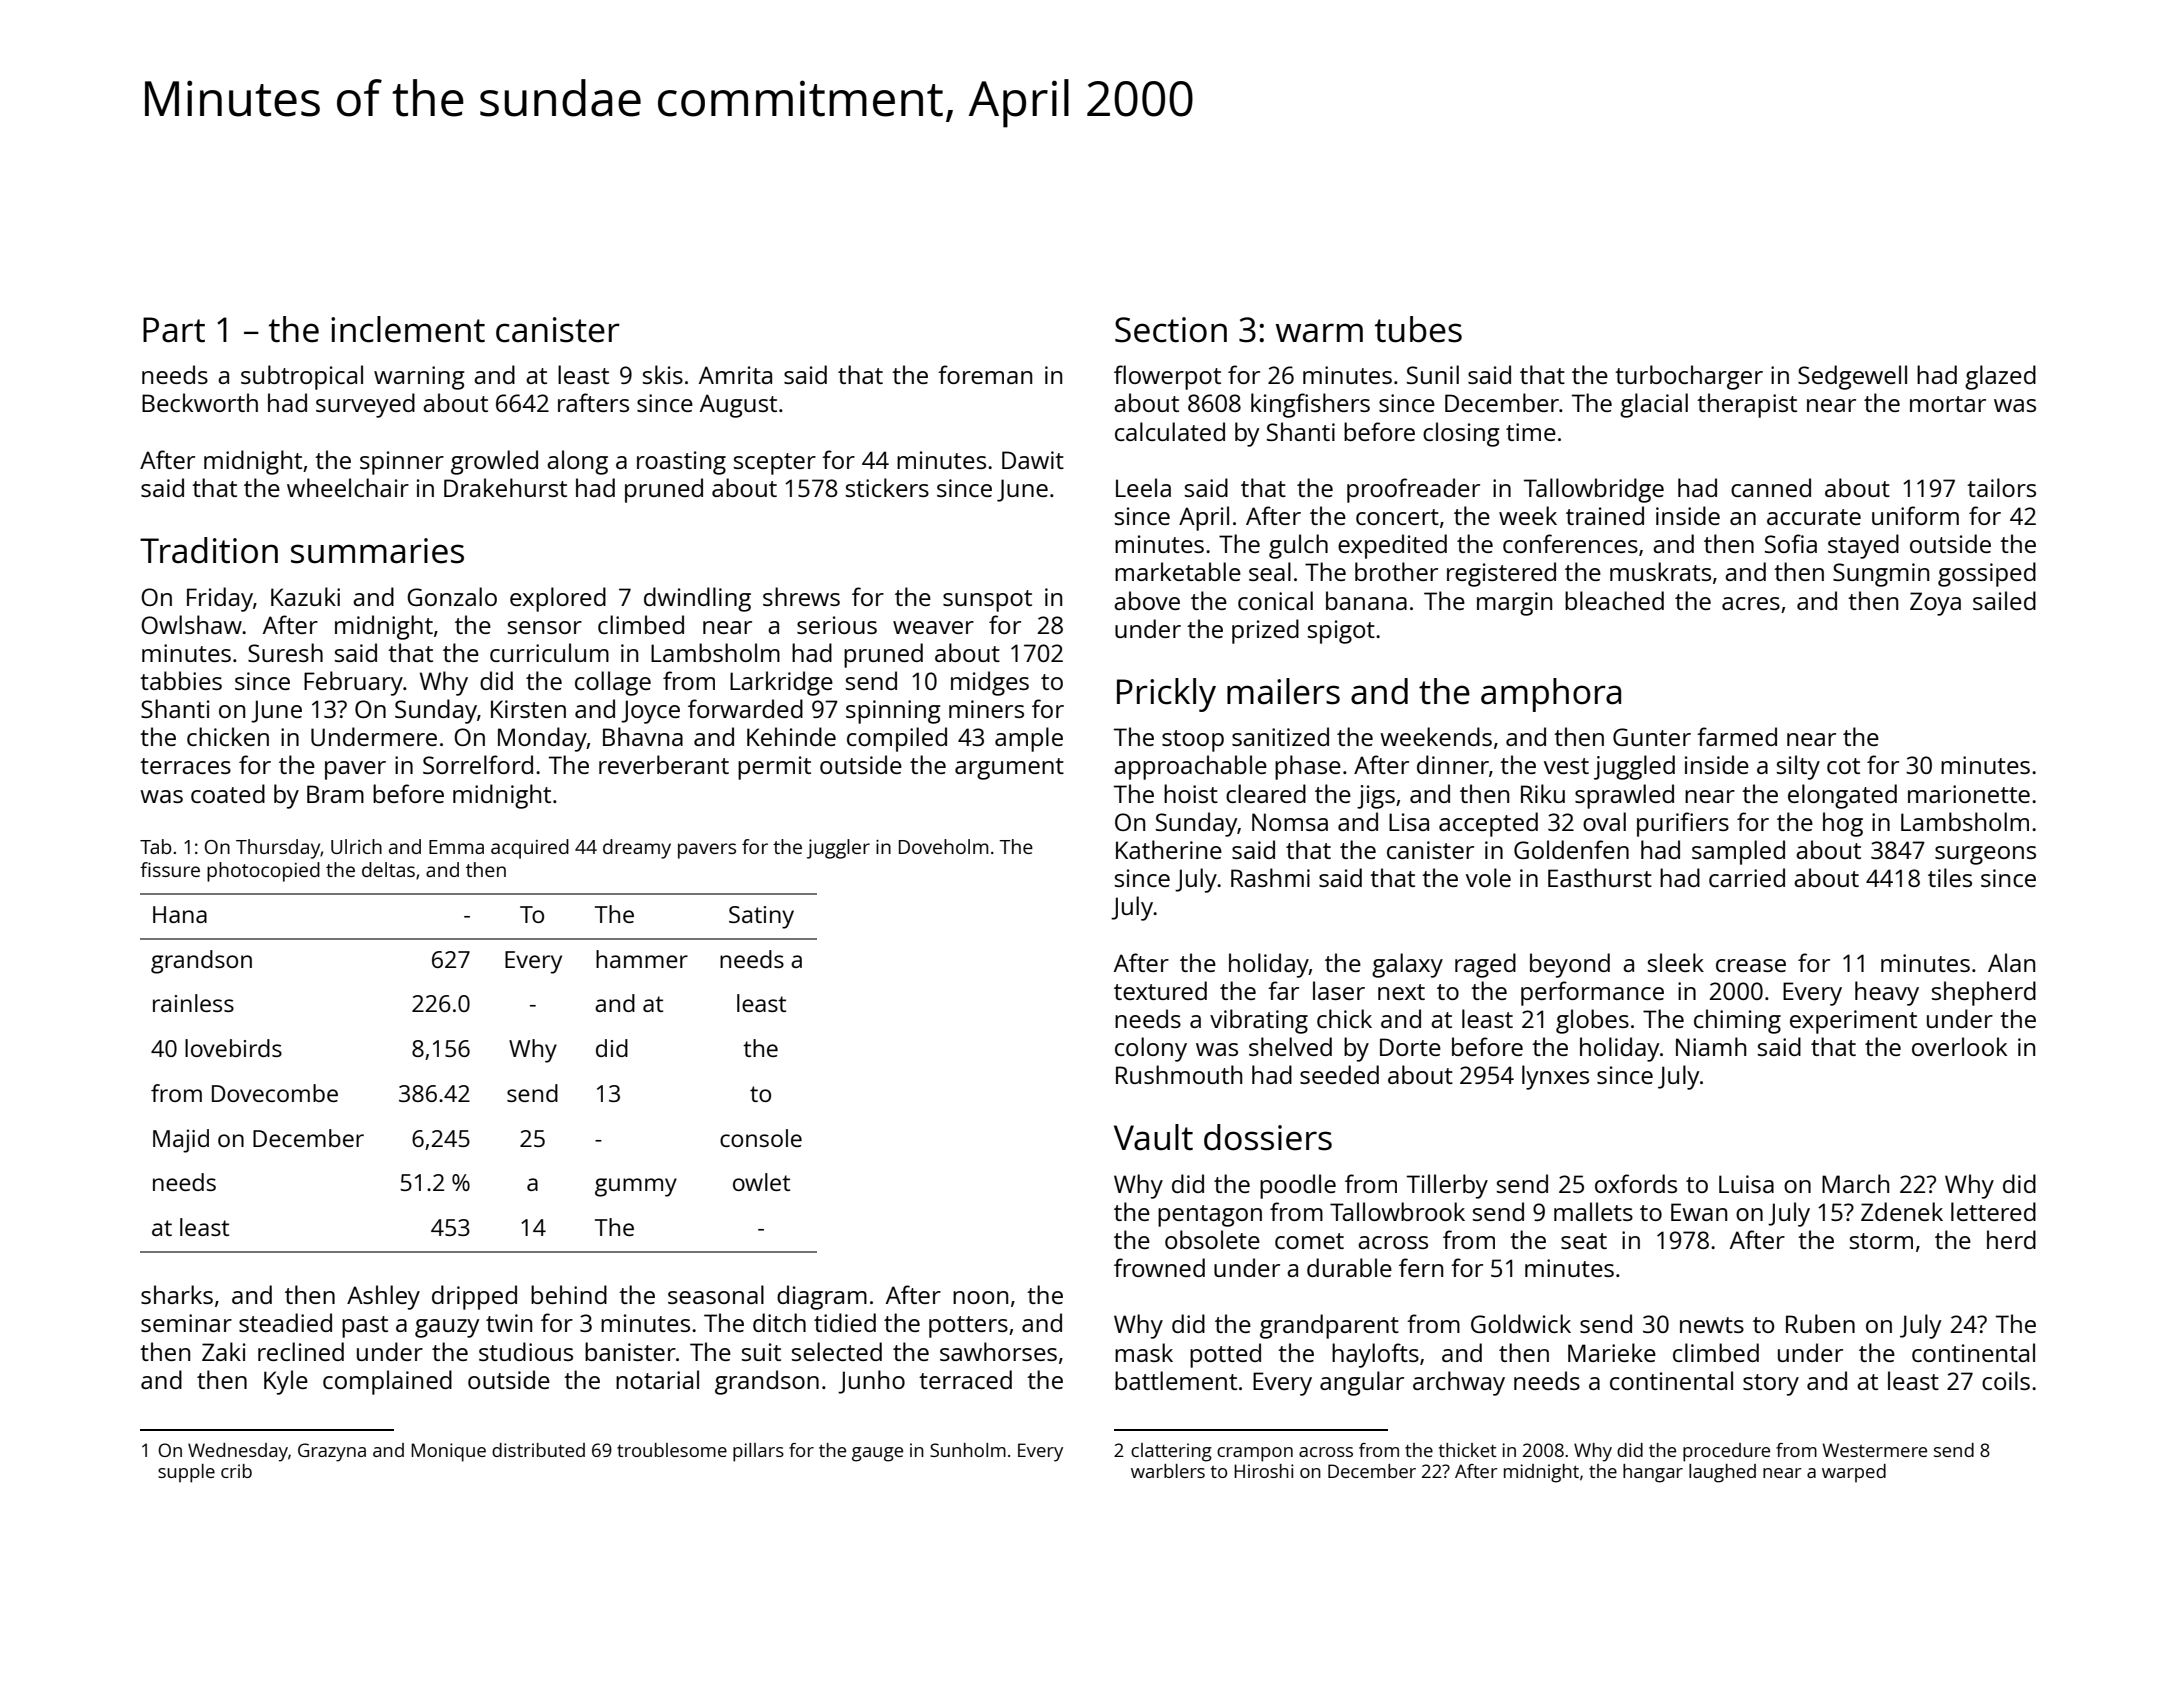 The height and width of the screenshot is (1683, 2178). What do you see at coordinates (2000, 377) in the screenshot?
I see `glazed` at bounding box center [2000, 377].
